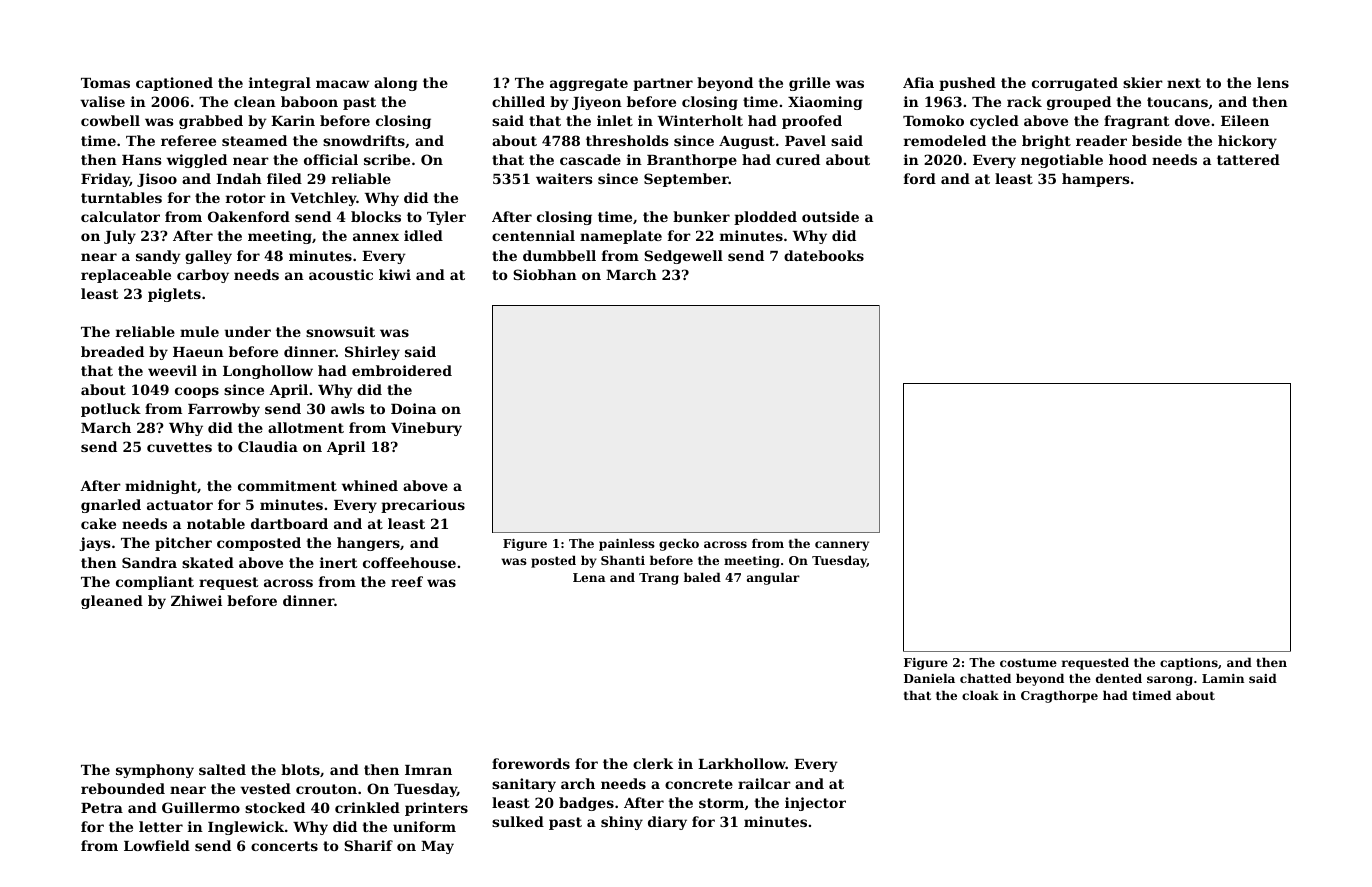 The image size is (1372, 887). Describe the element at coordinates (679, 544) in the document. I see `gecko` at that location.
